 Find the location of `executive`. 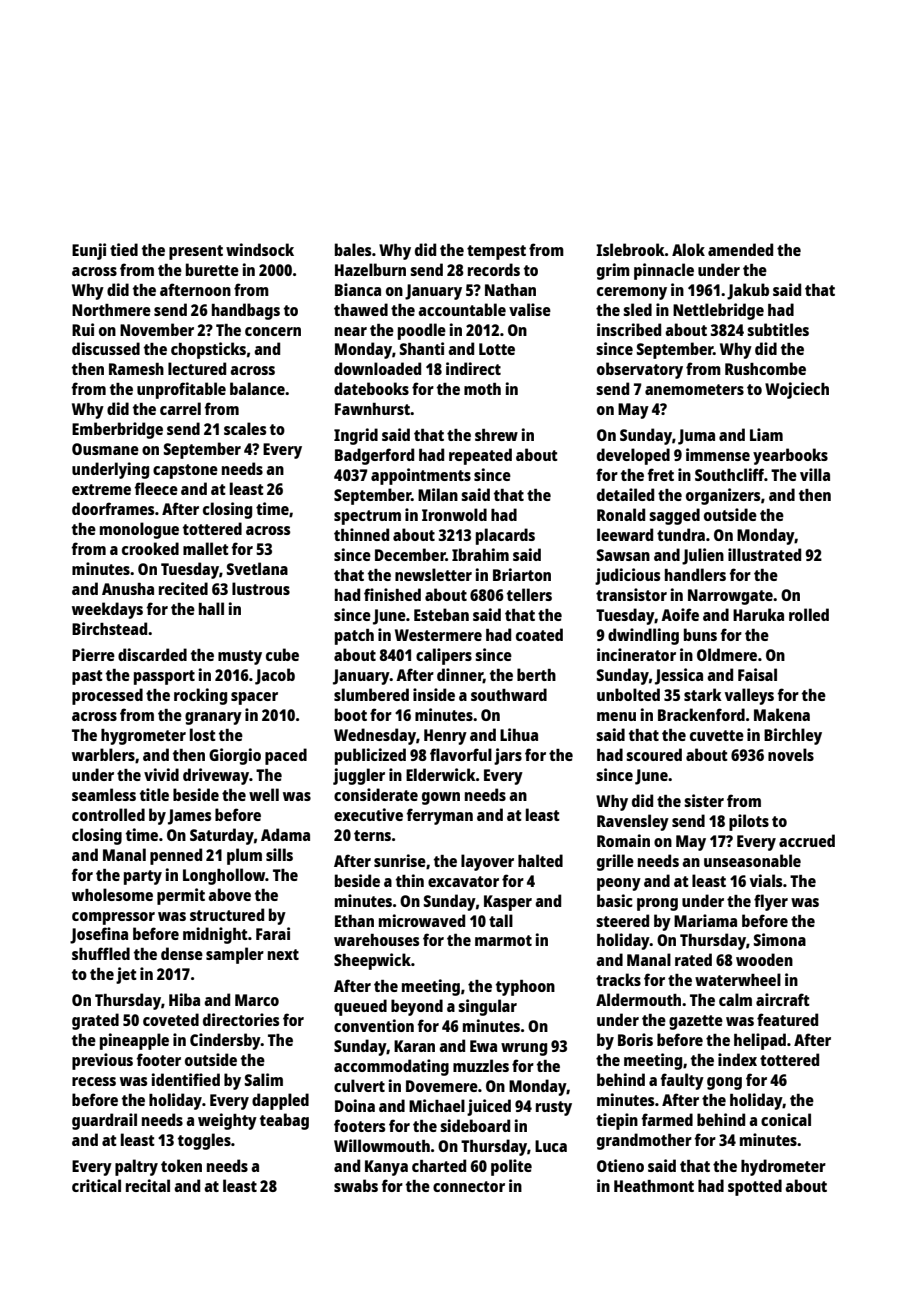

executive is located at coordinates (368, 814).
